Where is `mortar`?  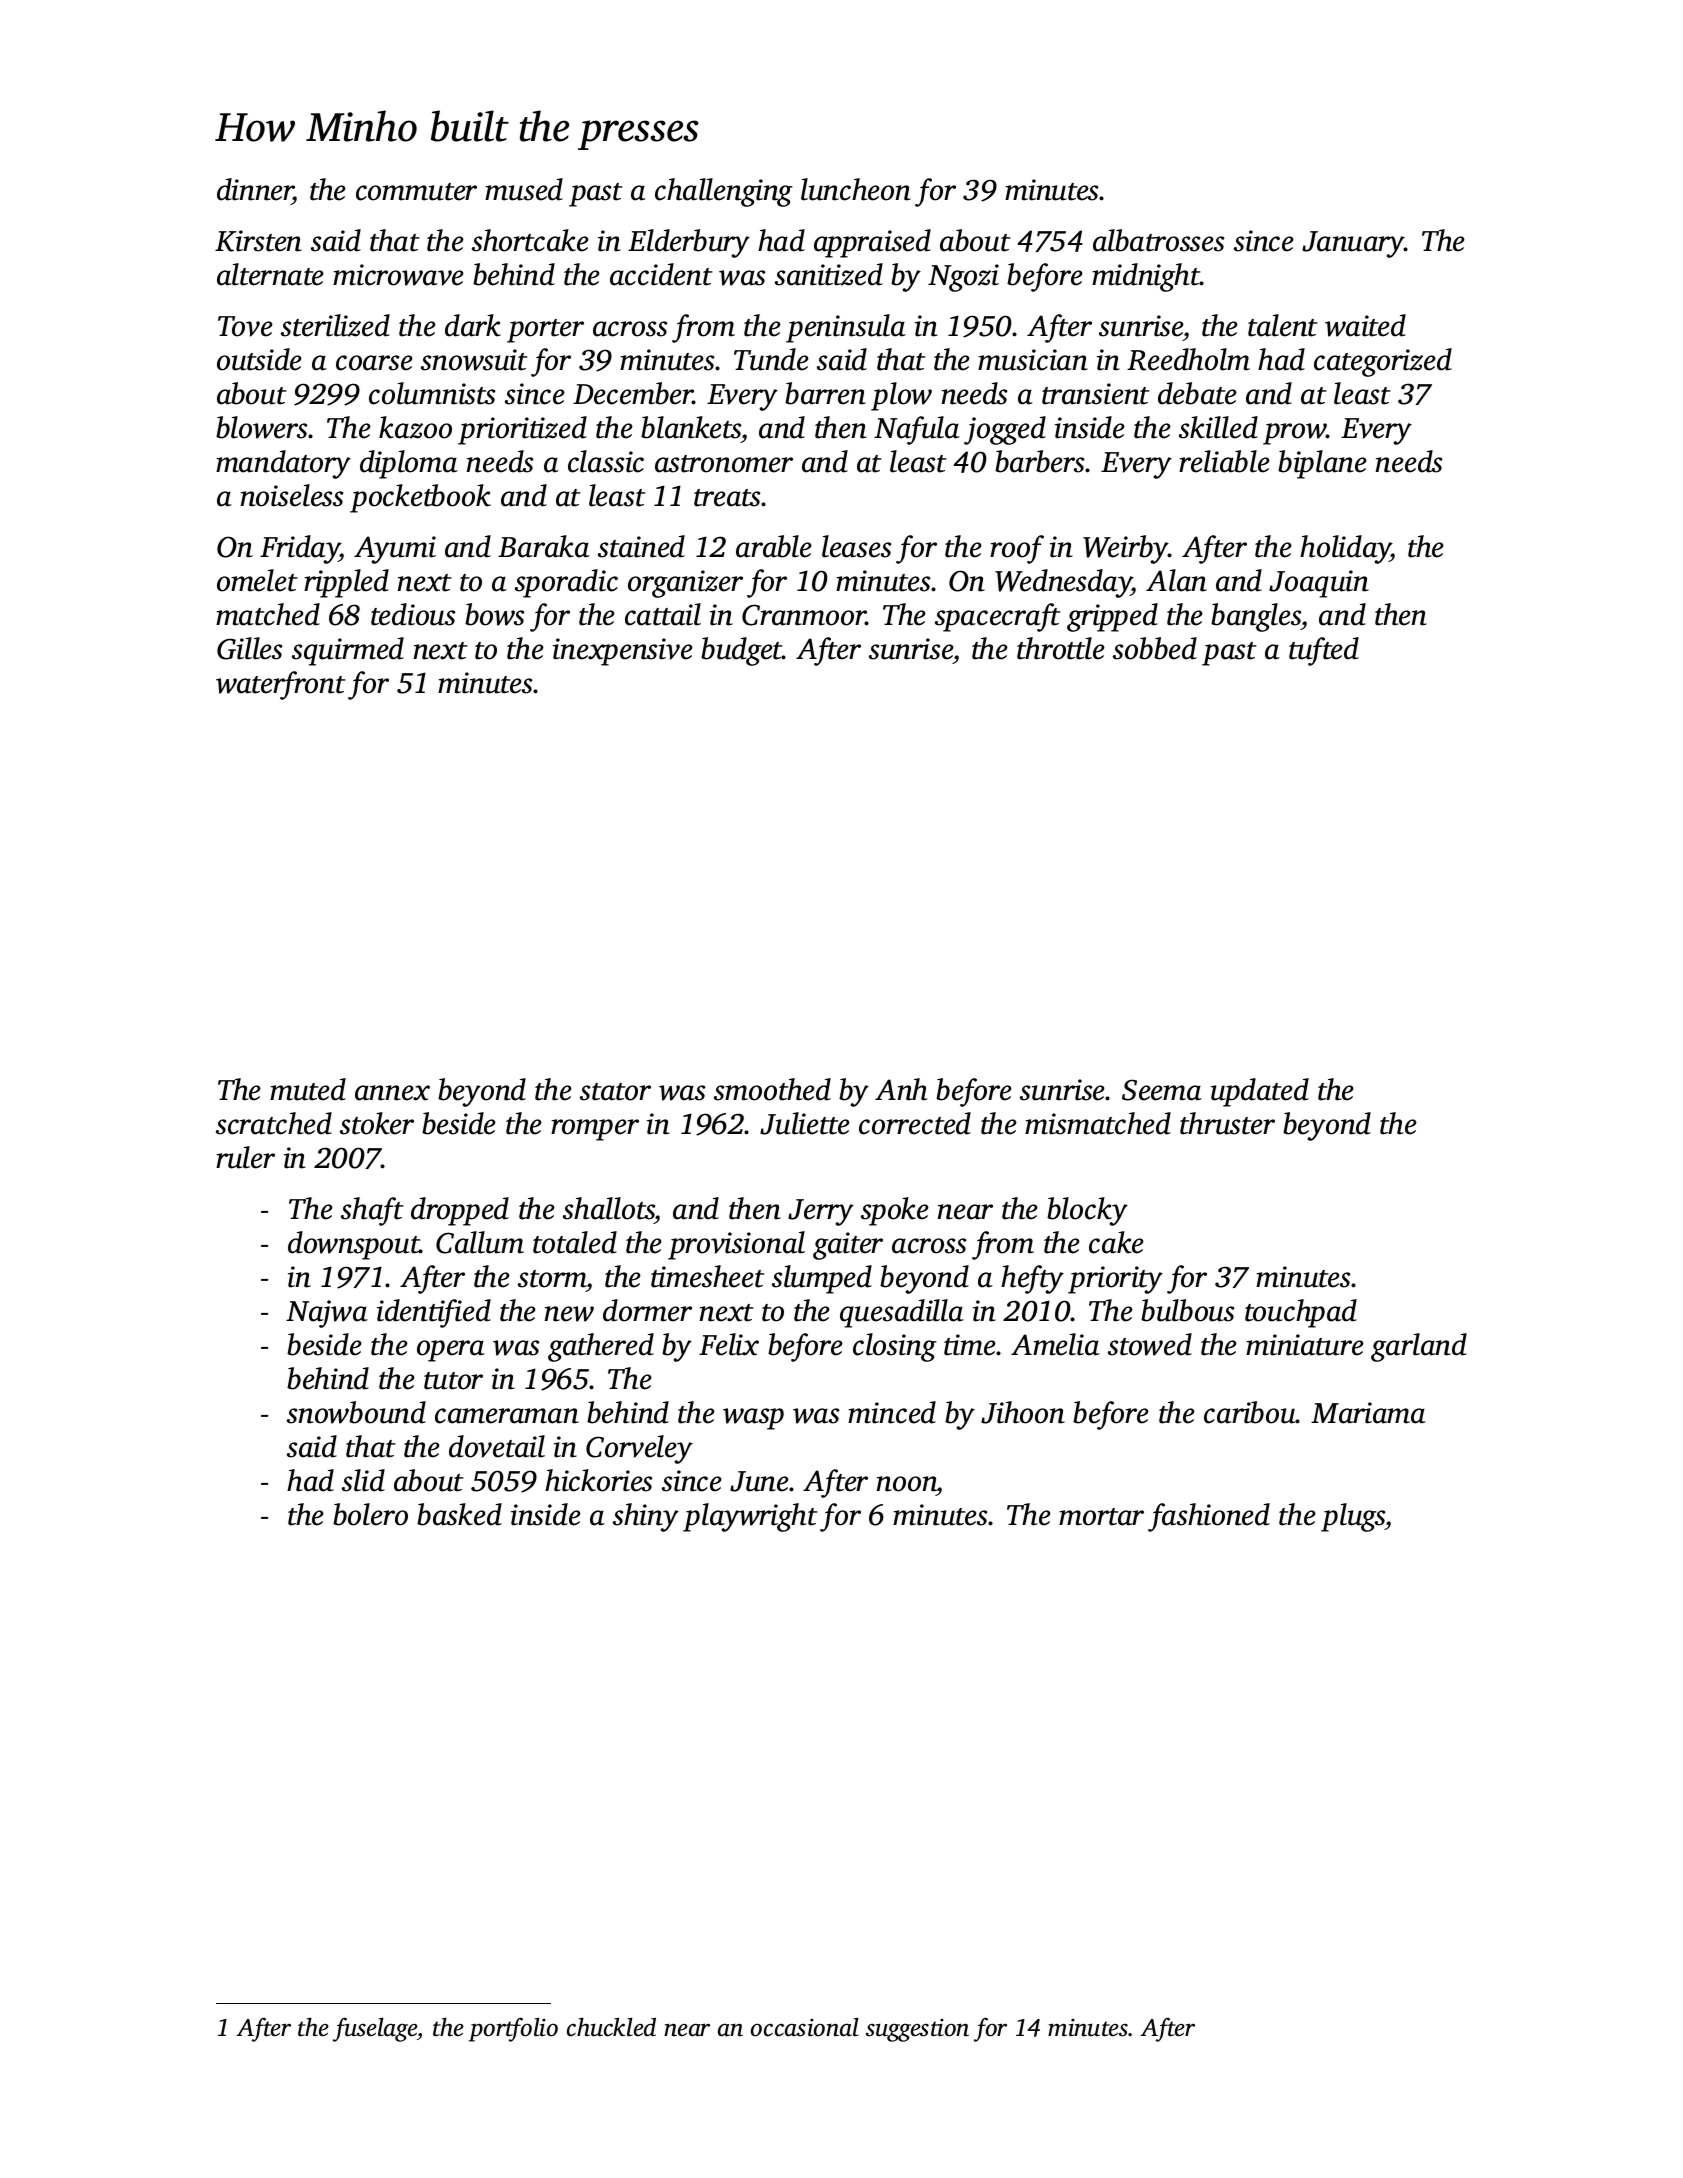 mortar is located at coordinates (1101, 1517).
